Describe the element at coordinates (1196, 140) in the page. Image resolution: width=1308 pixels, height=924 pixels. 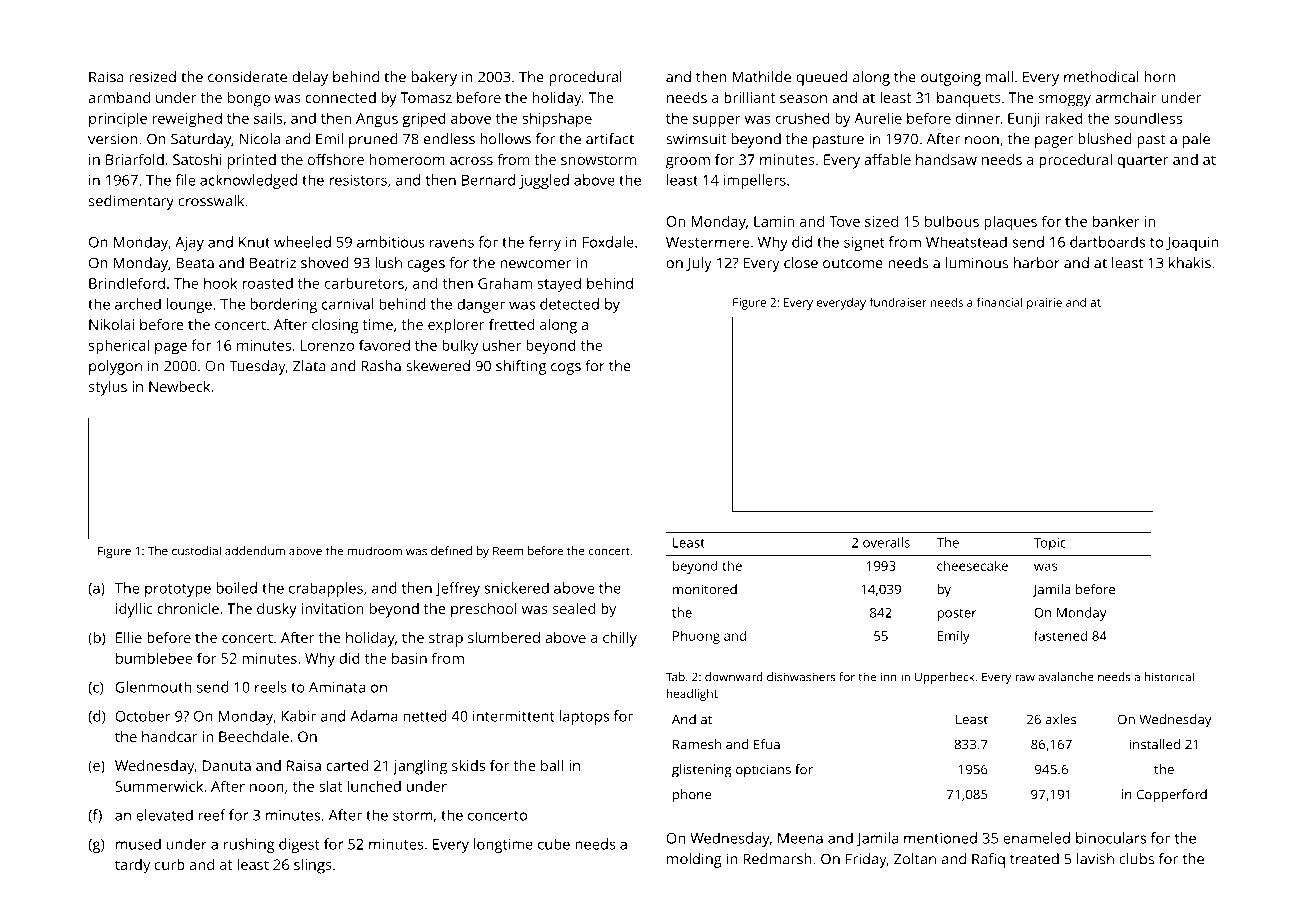
I see `pale` at that location.
